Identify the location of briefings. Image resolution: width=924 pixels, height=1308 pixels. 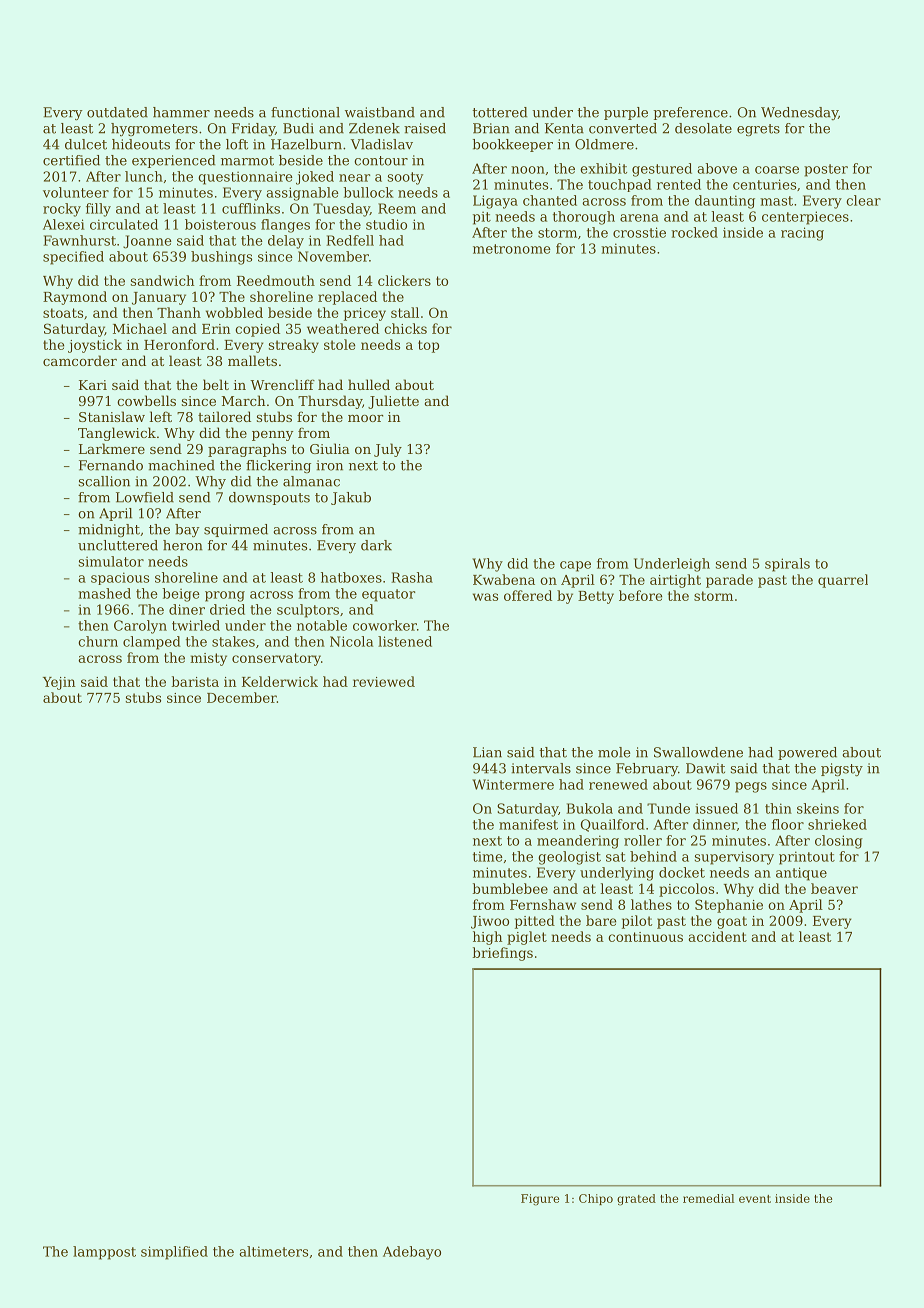
(502, 954).
